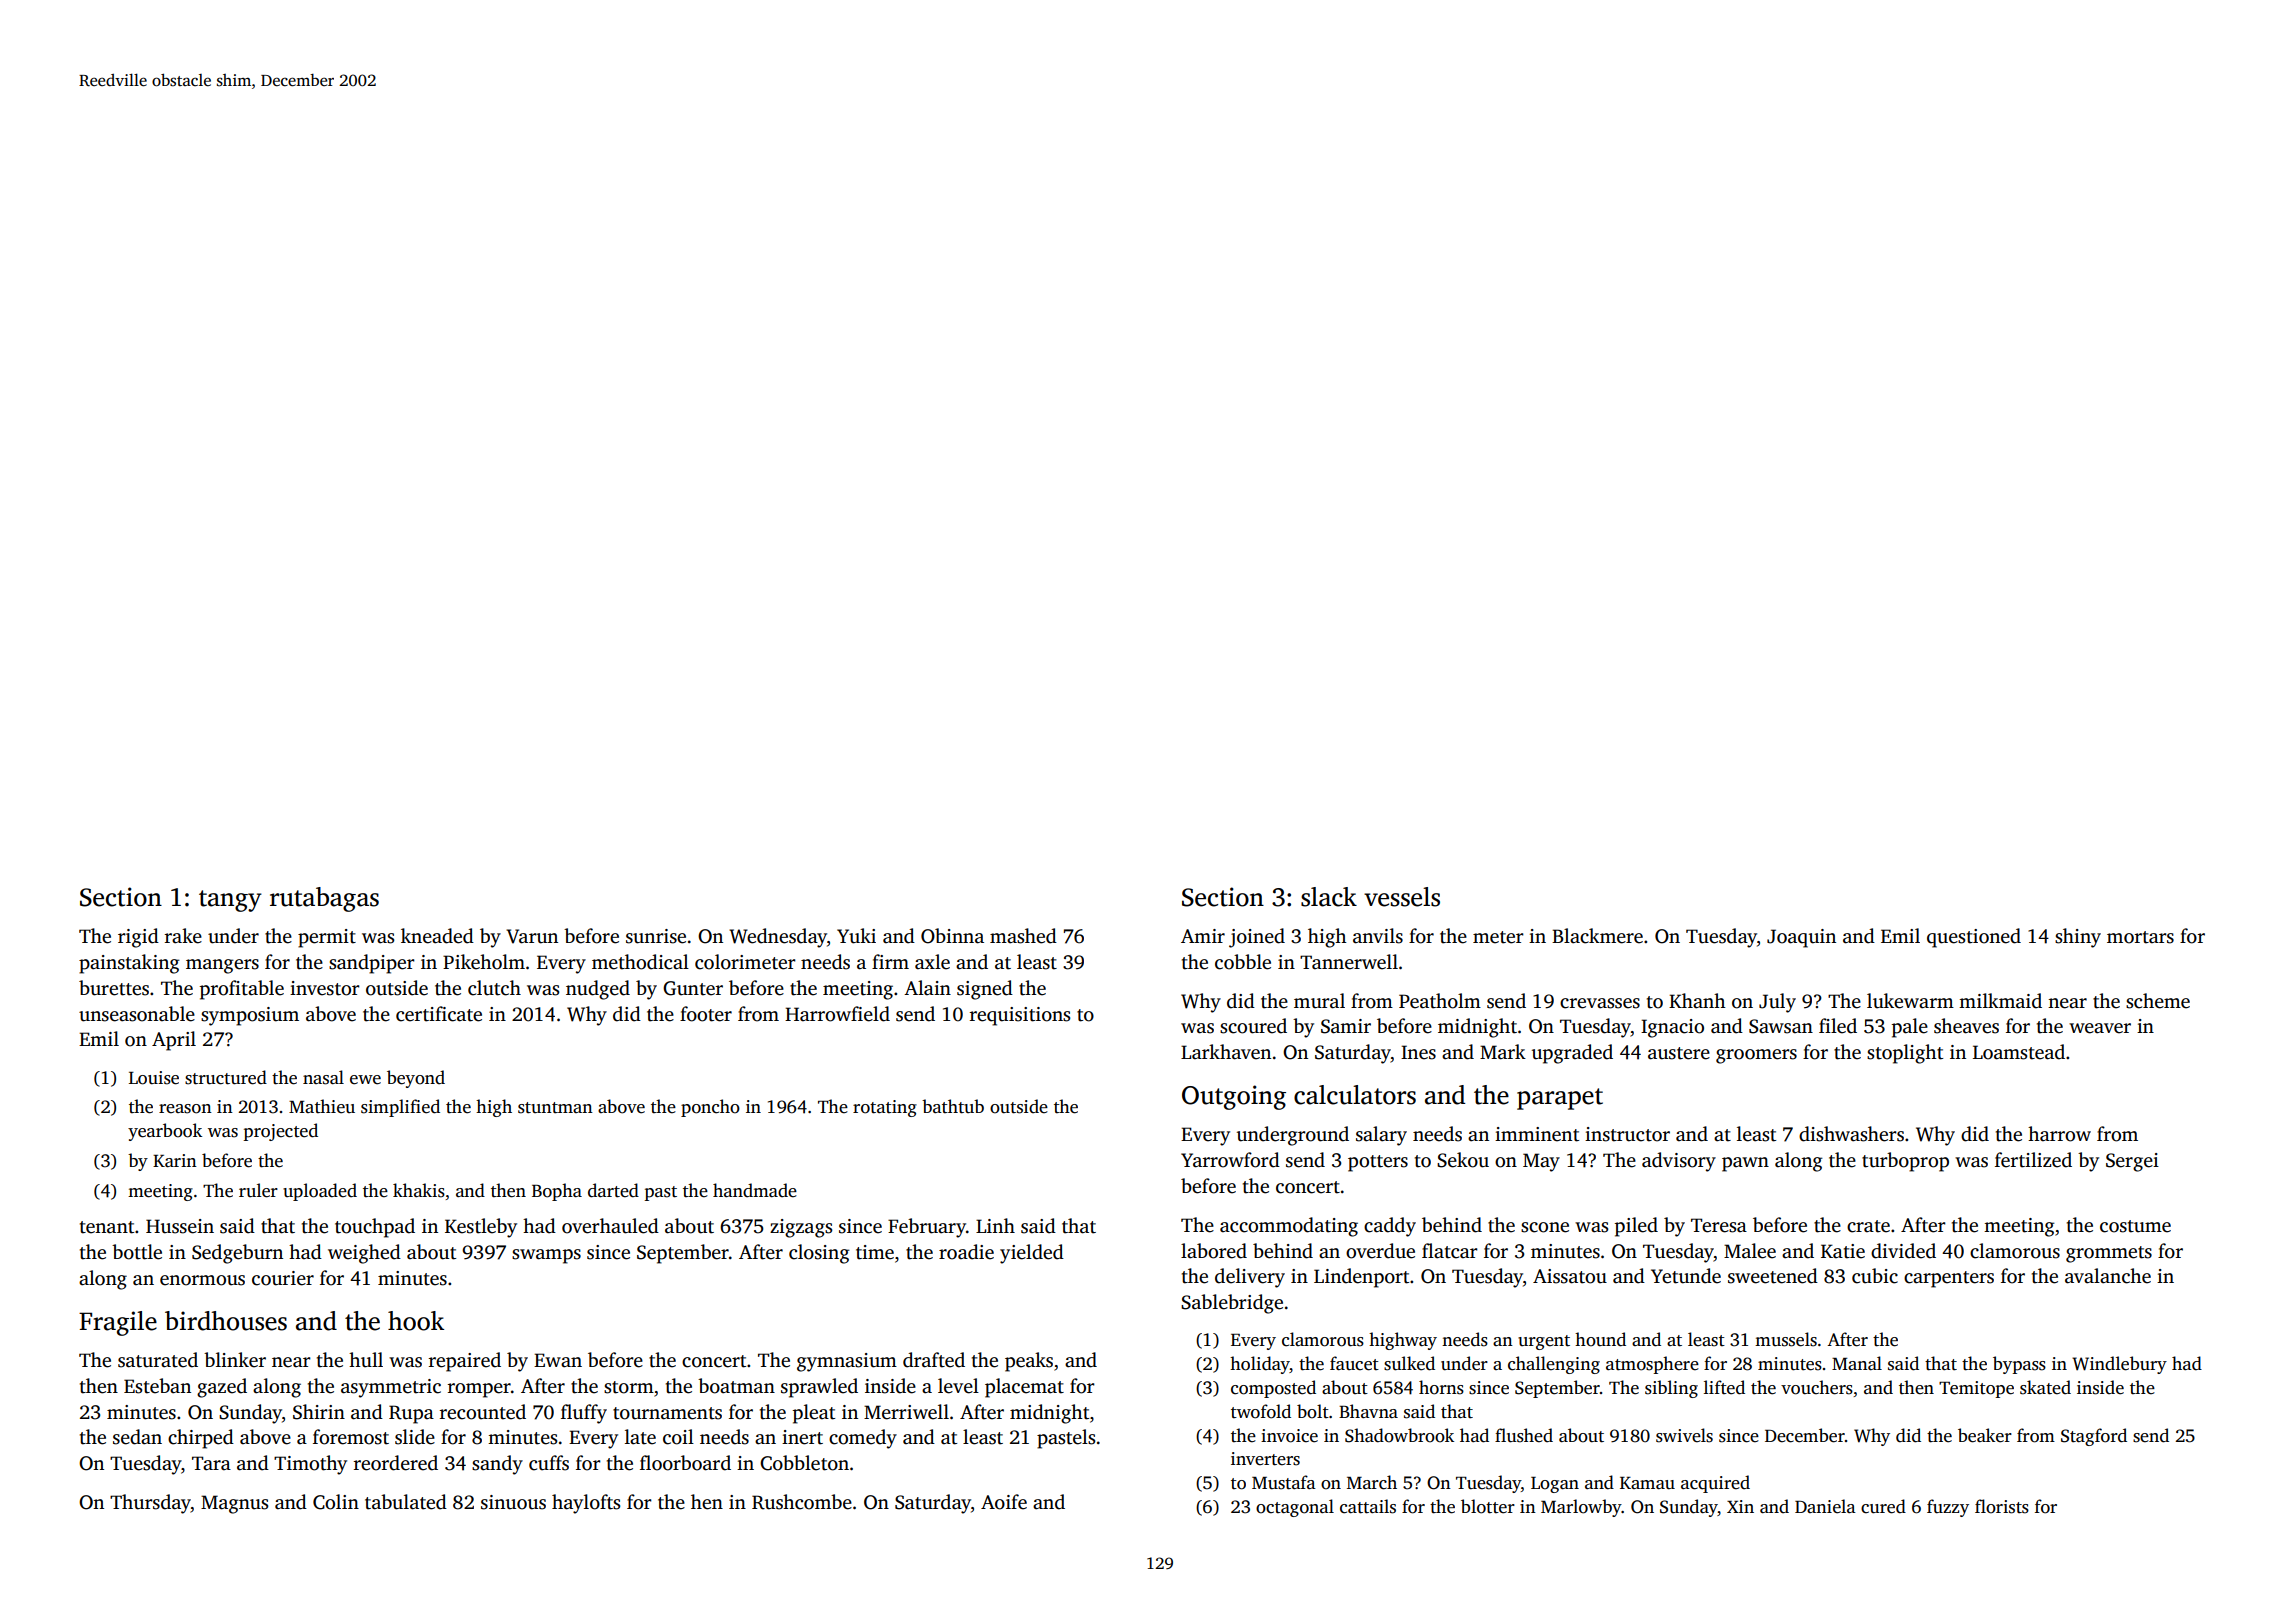 This screenshot has width=2292, height=1620. I want to click on Ewan, so click(558, 1360).
